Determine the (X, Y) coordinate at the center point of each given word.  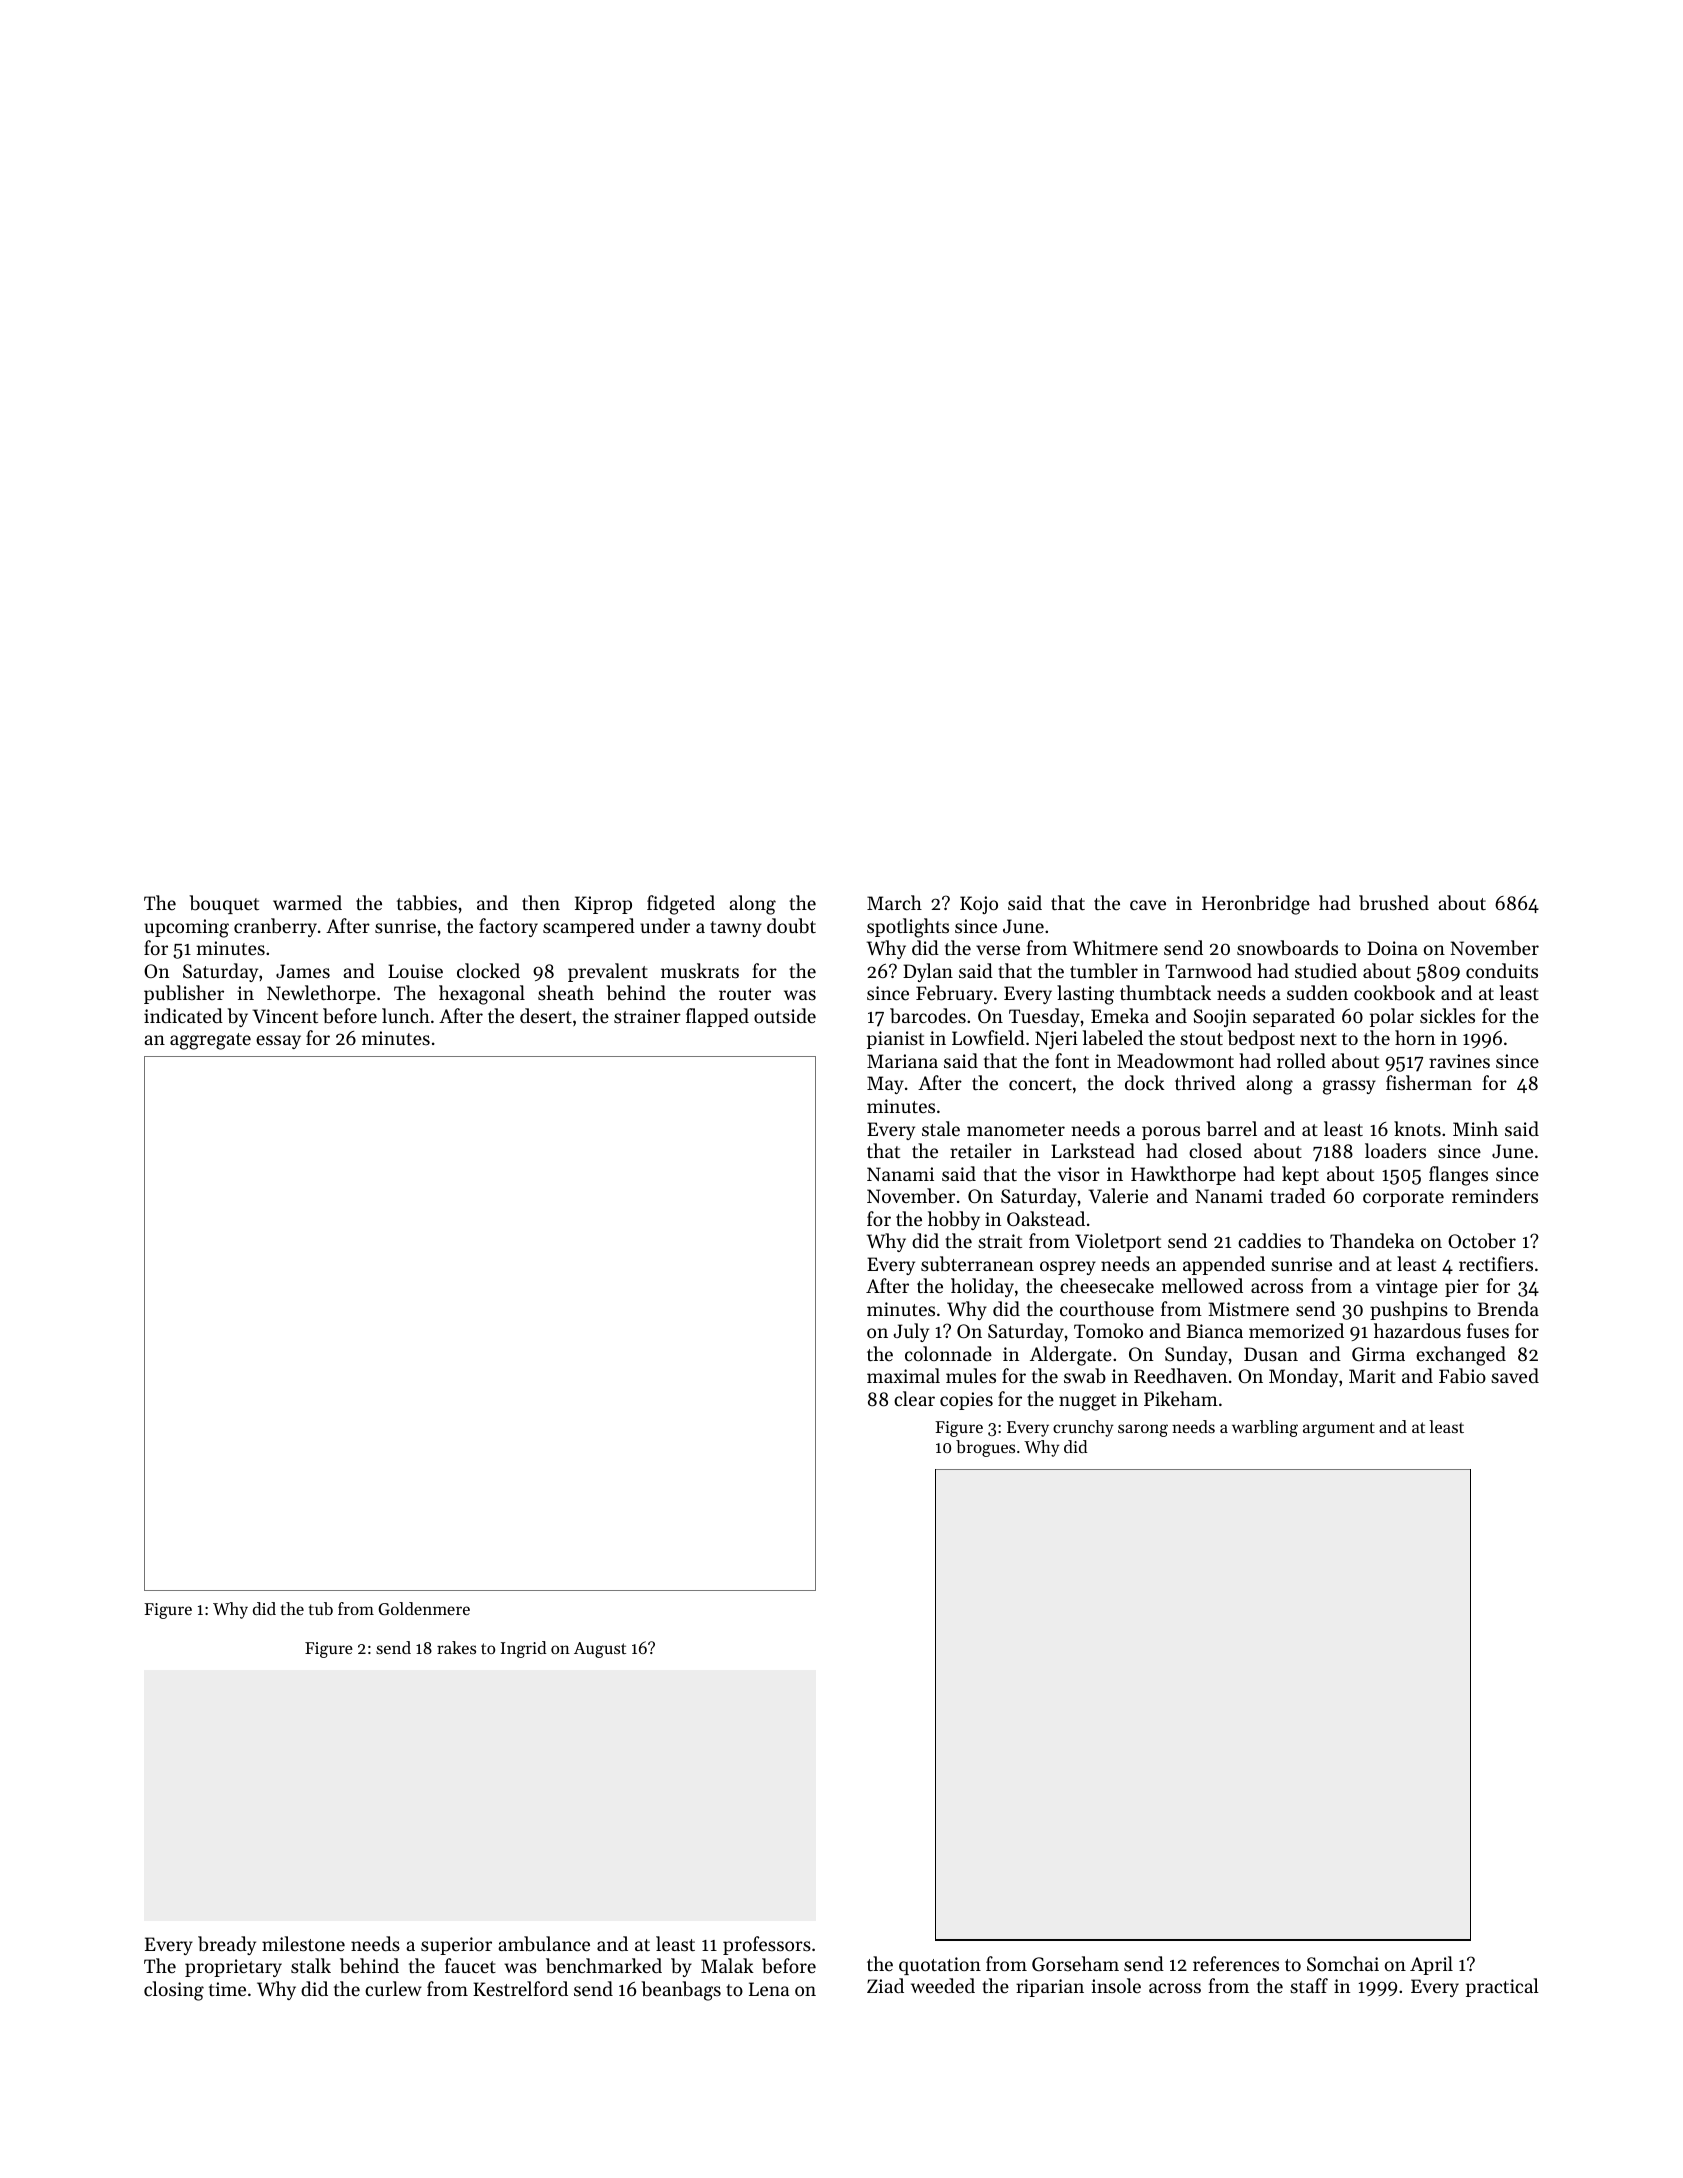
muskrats (700, 970)
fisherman (1429, 1082)
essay (278, 1042)
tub (321, 1608)
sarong (1143, 1430)
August (600, 1650)
